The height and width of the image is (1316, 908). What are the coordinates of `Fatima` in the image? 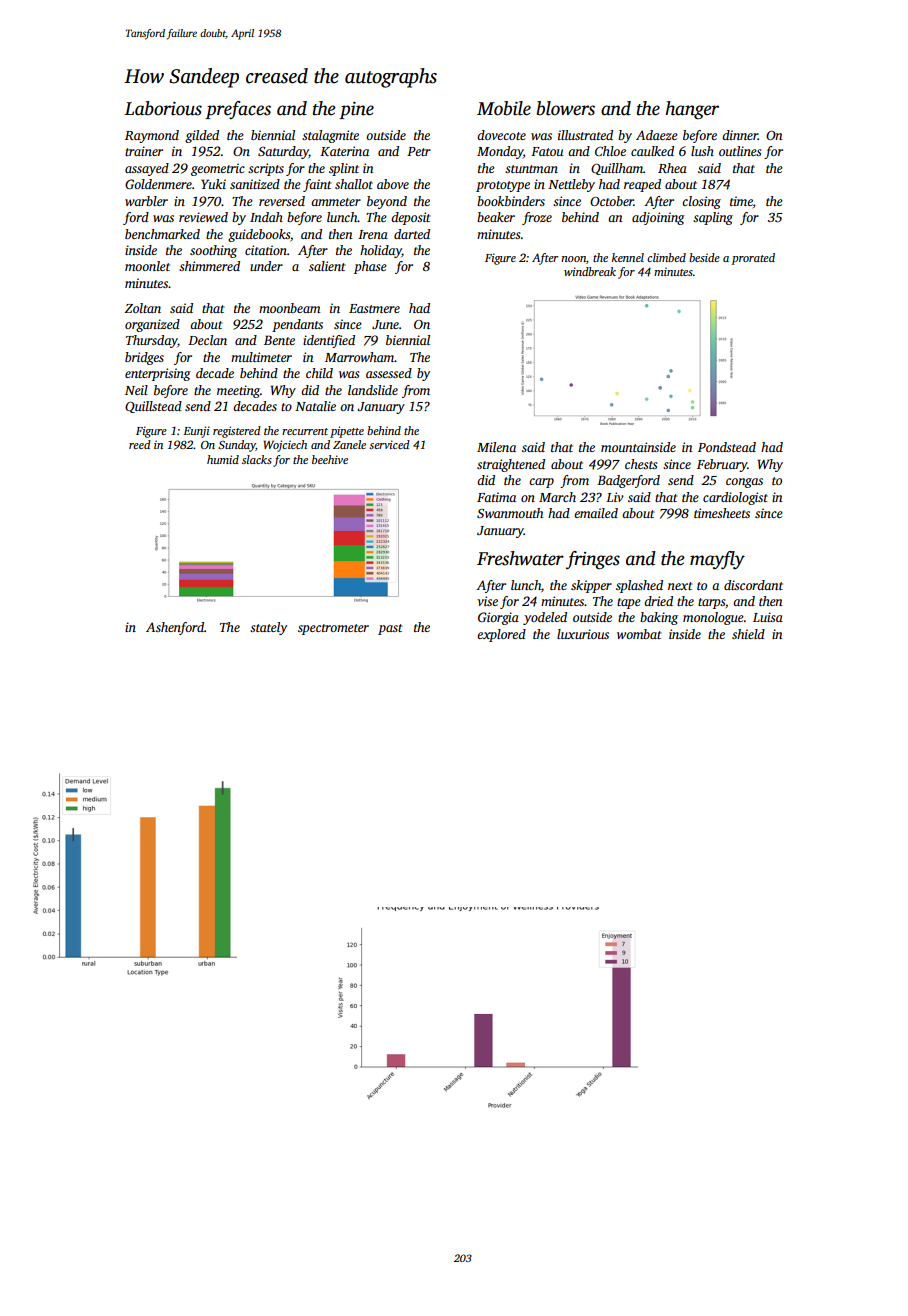 It's located at (496, 497).
